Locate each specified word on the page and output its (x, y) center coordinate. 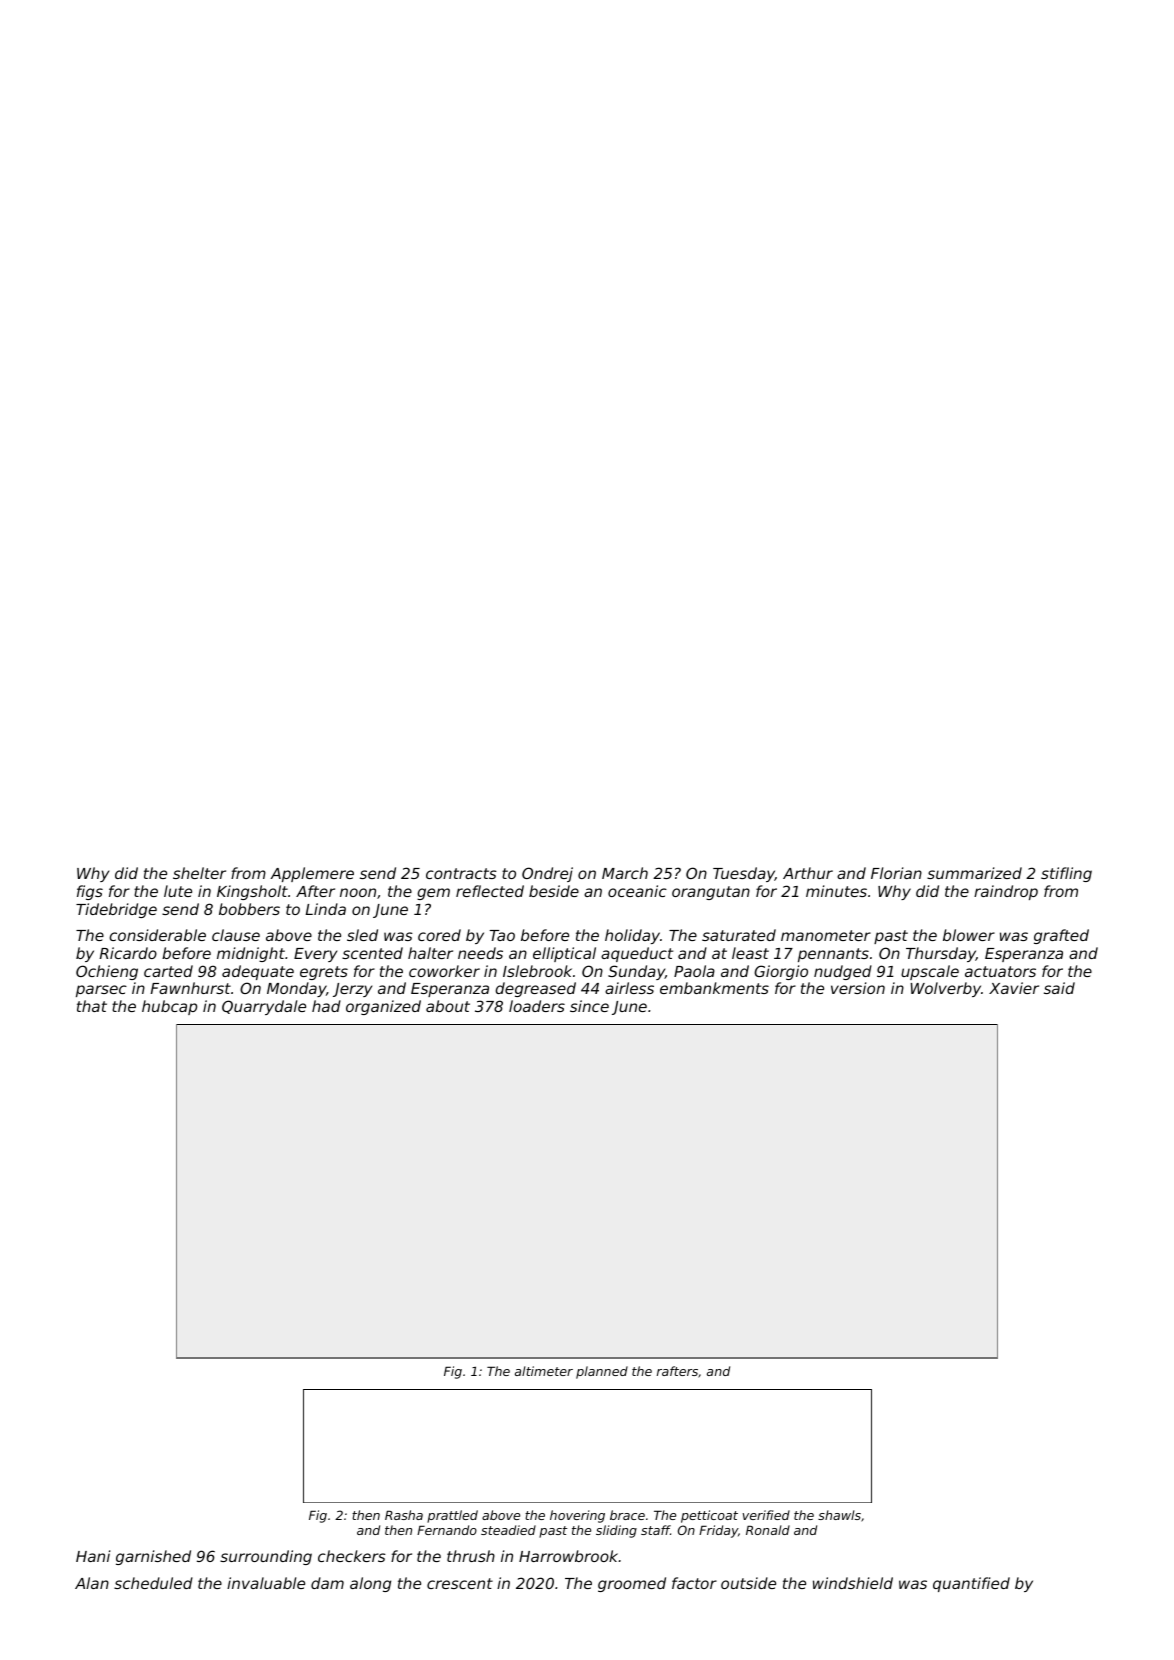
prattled (452, 1516)
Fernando (447, 1530)
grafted (1061, 936)
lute (178, 891)
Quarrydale (264, 1007)
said (1059, 988)
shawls (839, 1515)
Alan (92, 1583)
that (92, 1006)
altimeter (544, 1371)
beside (554, 891)
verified (766, 1515)
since (589, 1006)
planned (602, 1372)
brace (627, 1515)
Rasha (404, 1515)
